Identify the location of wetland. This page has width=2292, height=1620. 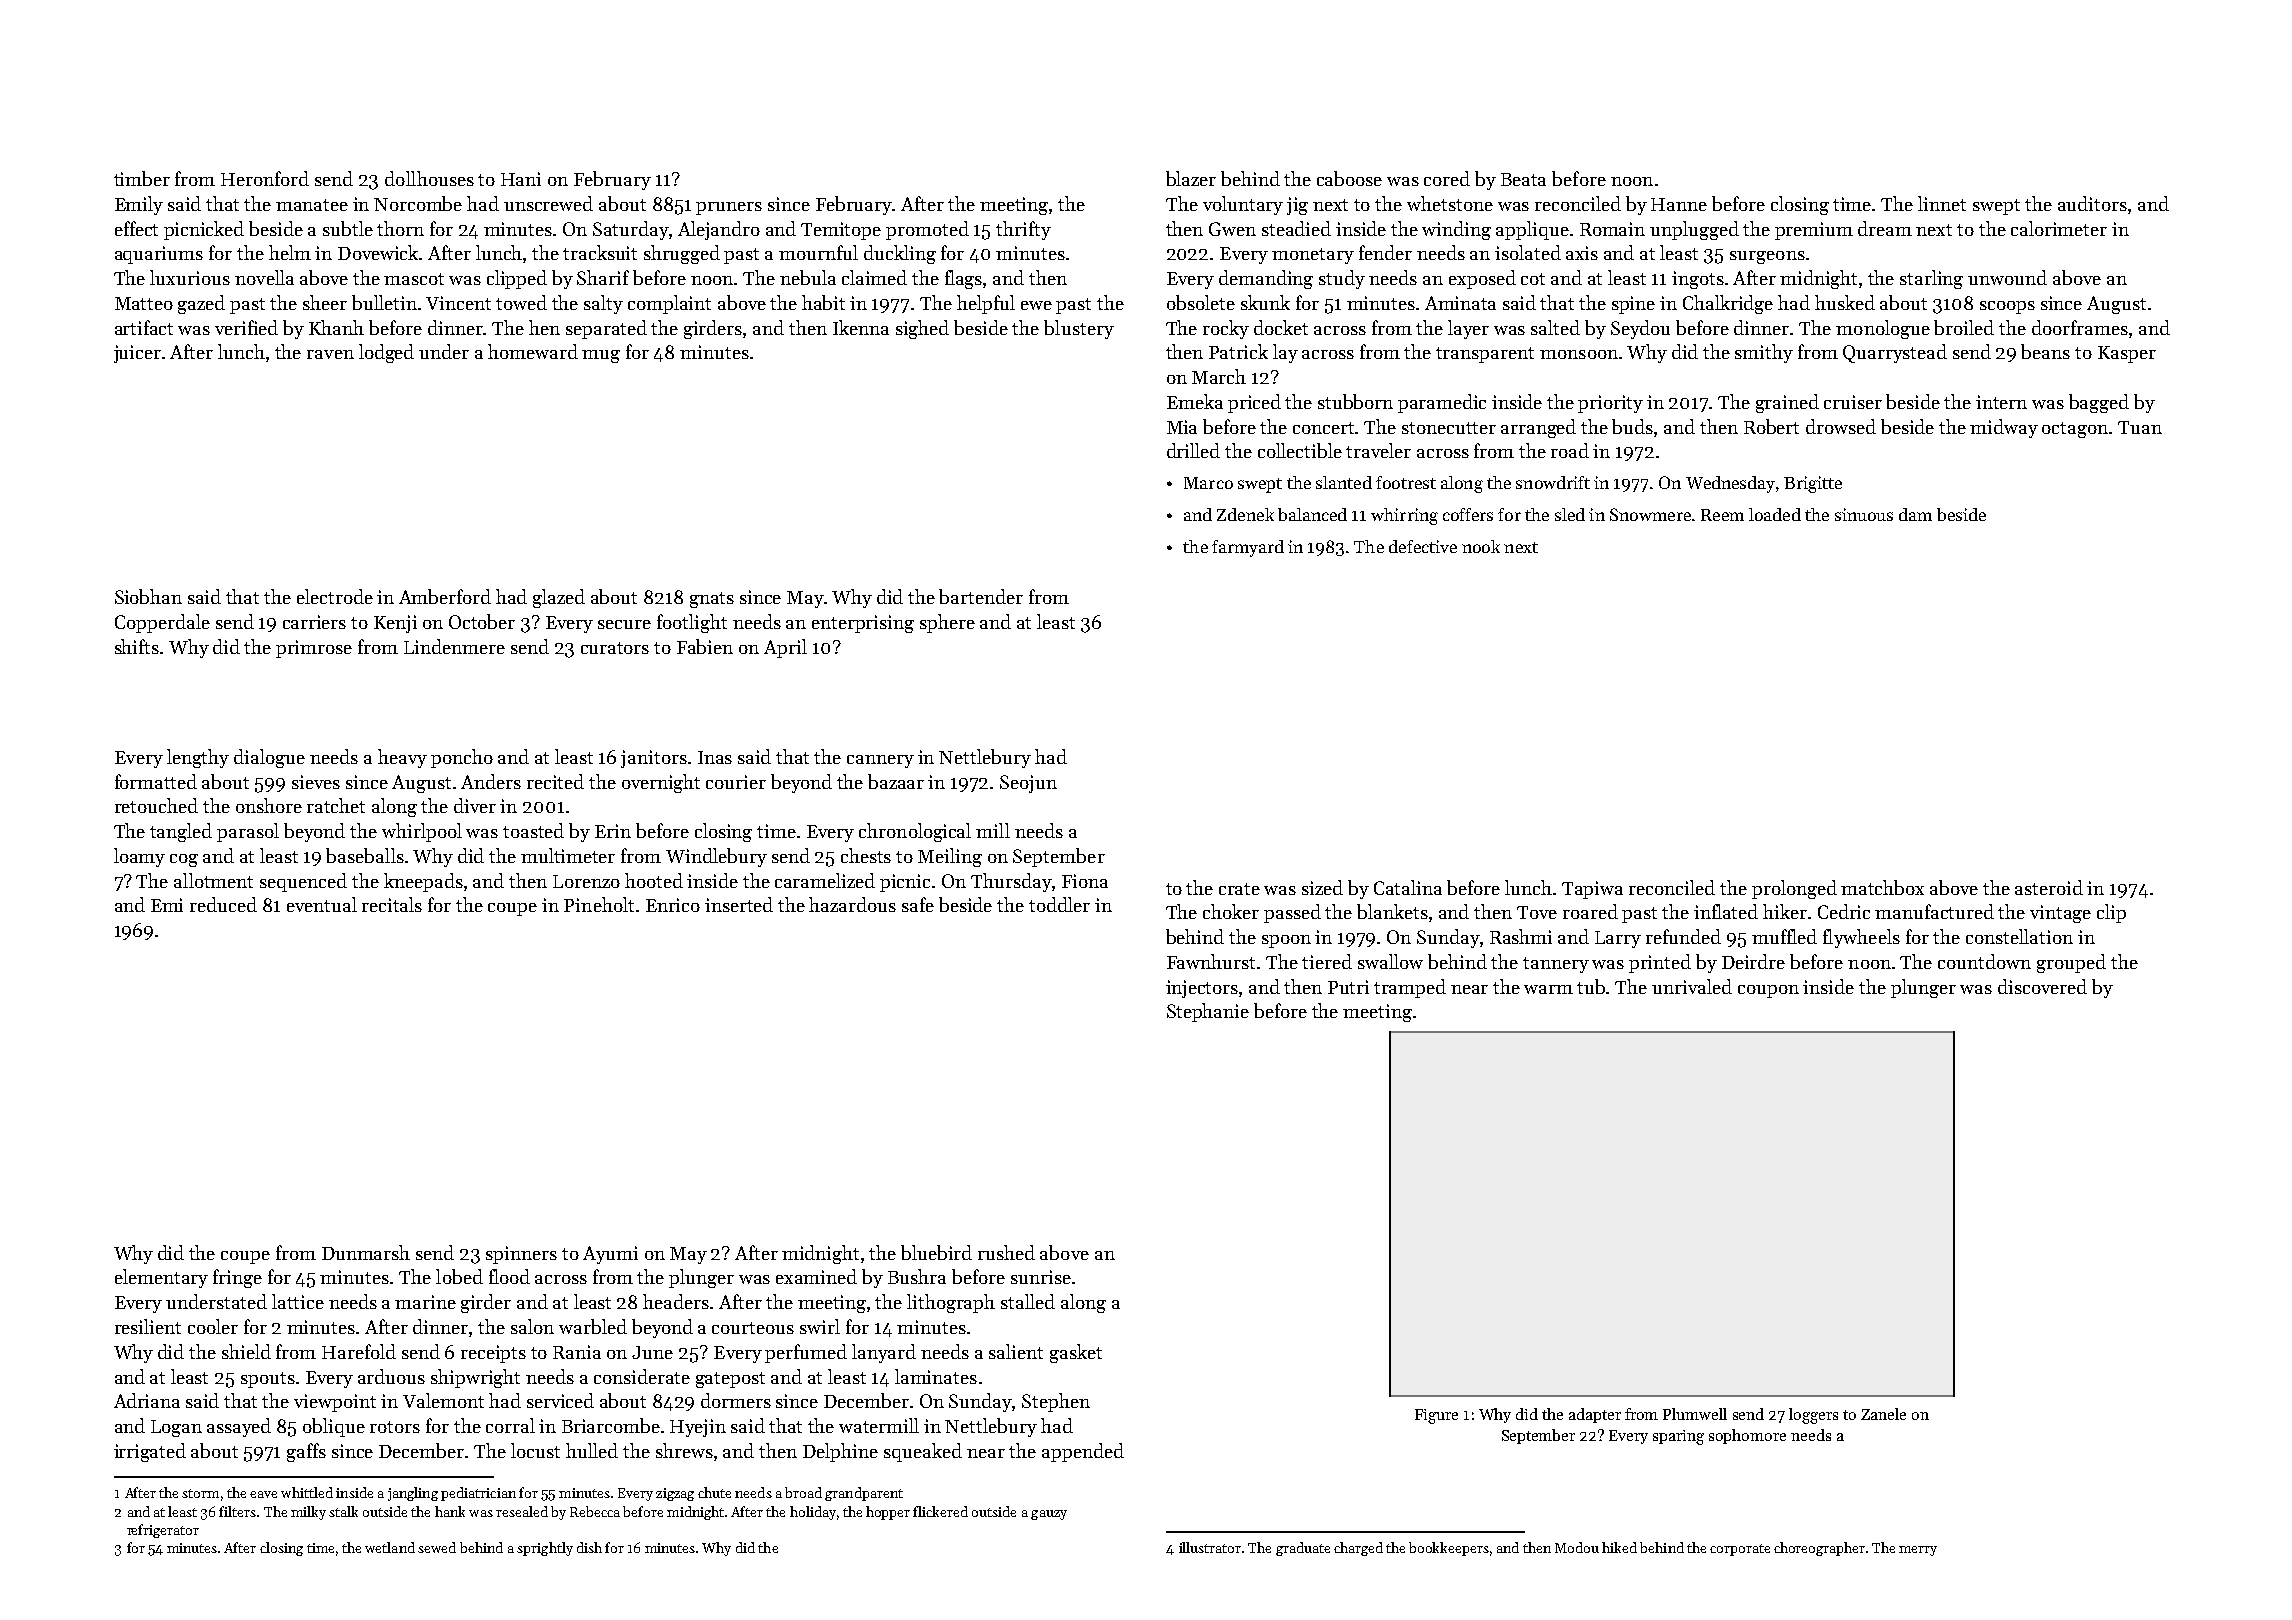
(390, 1547).
